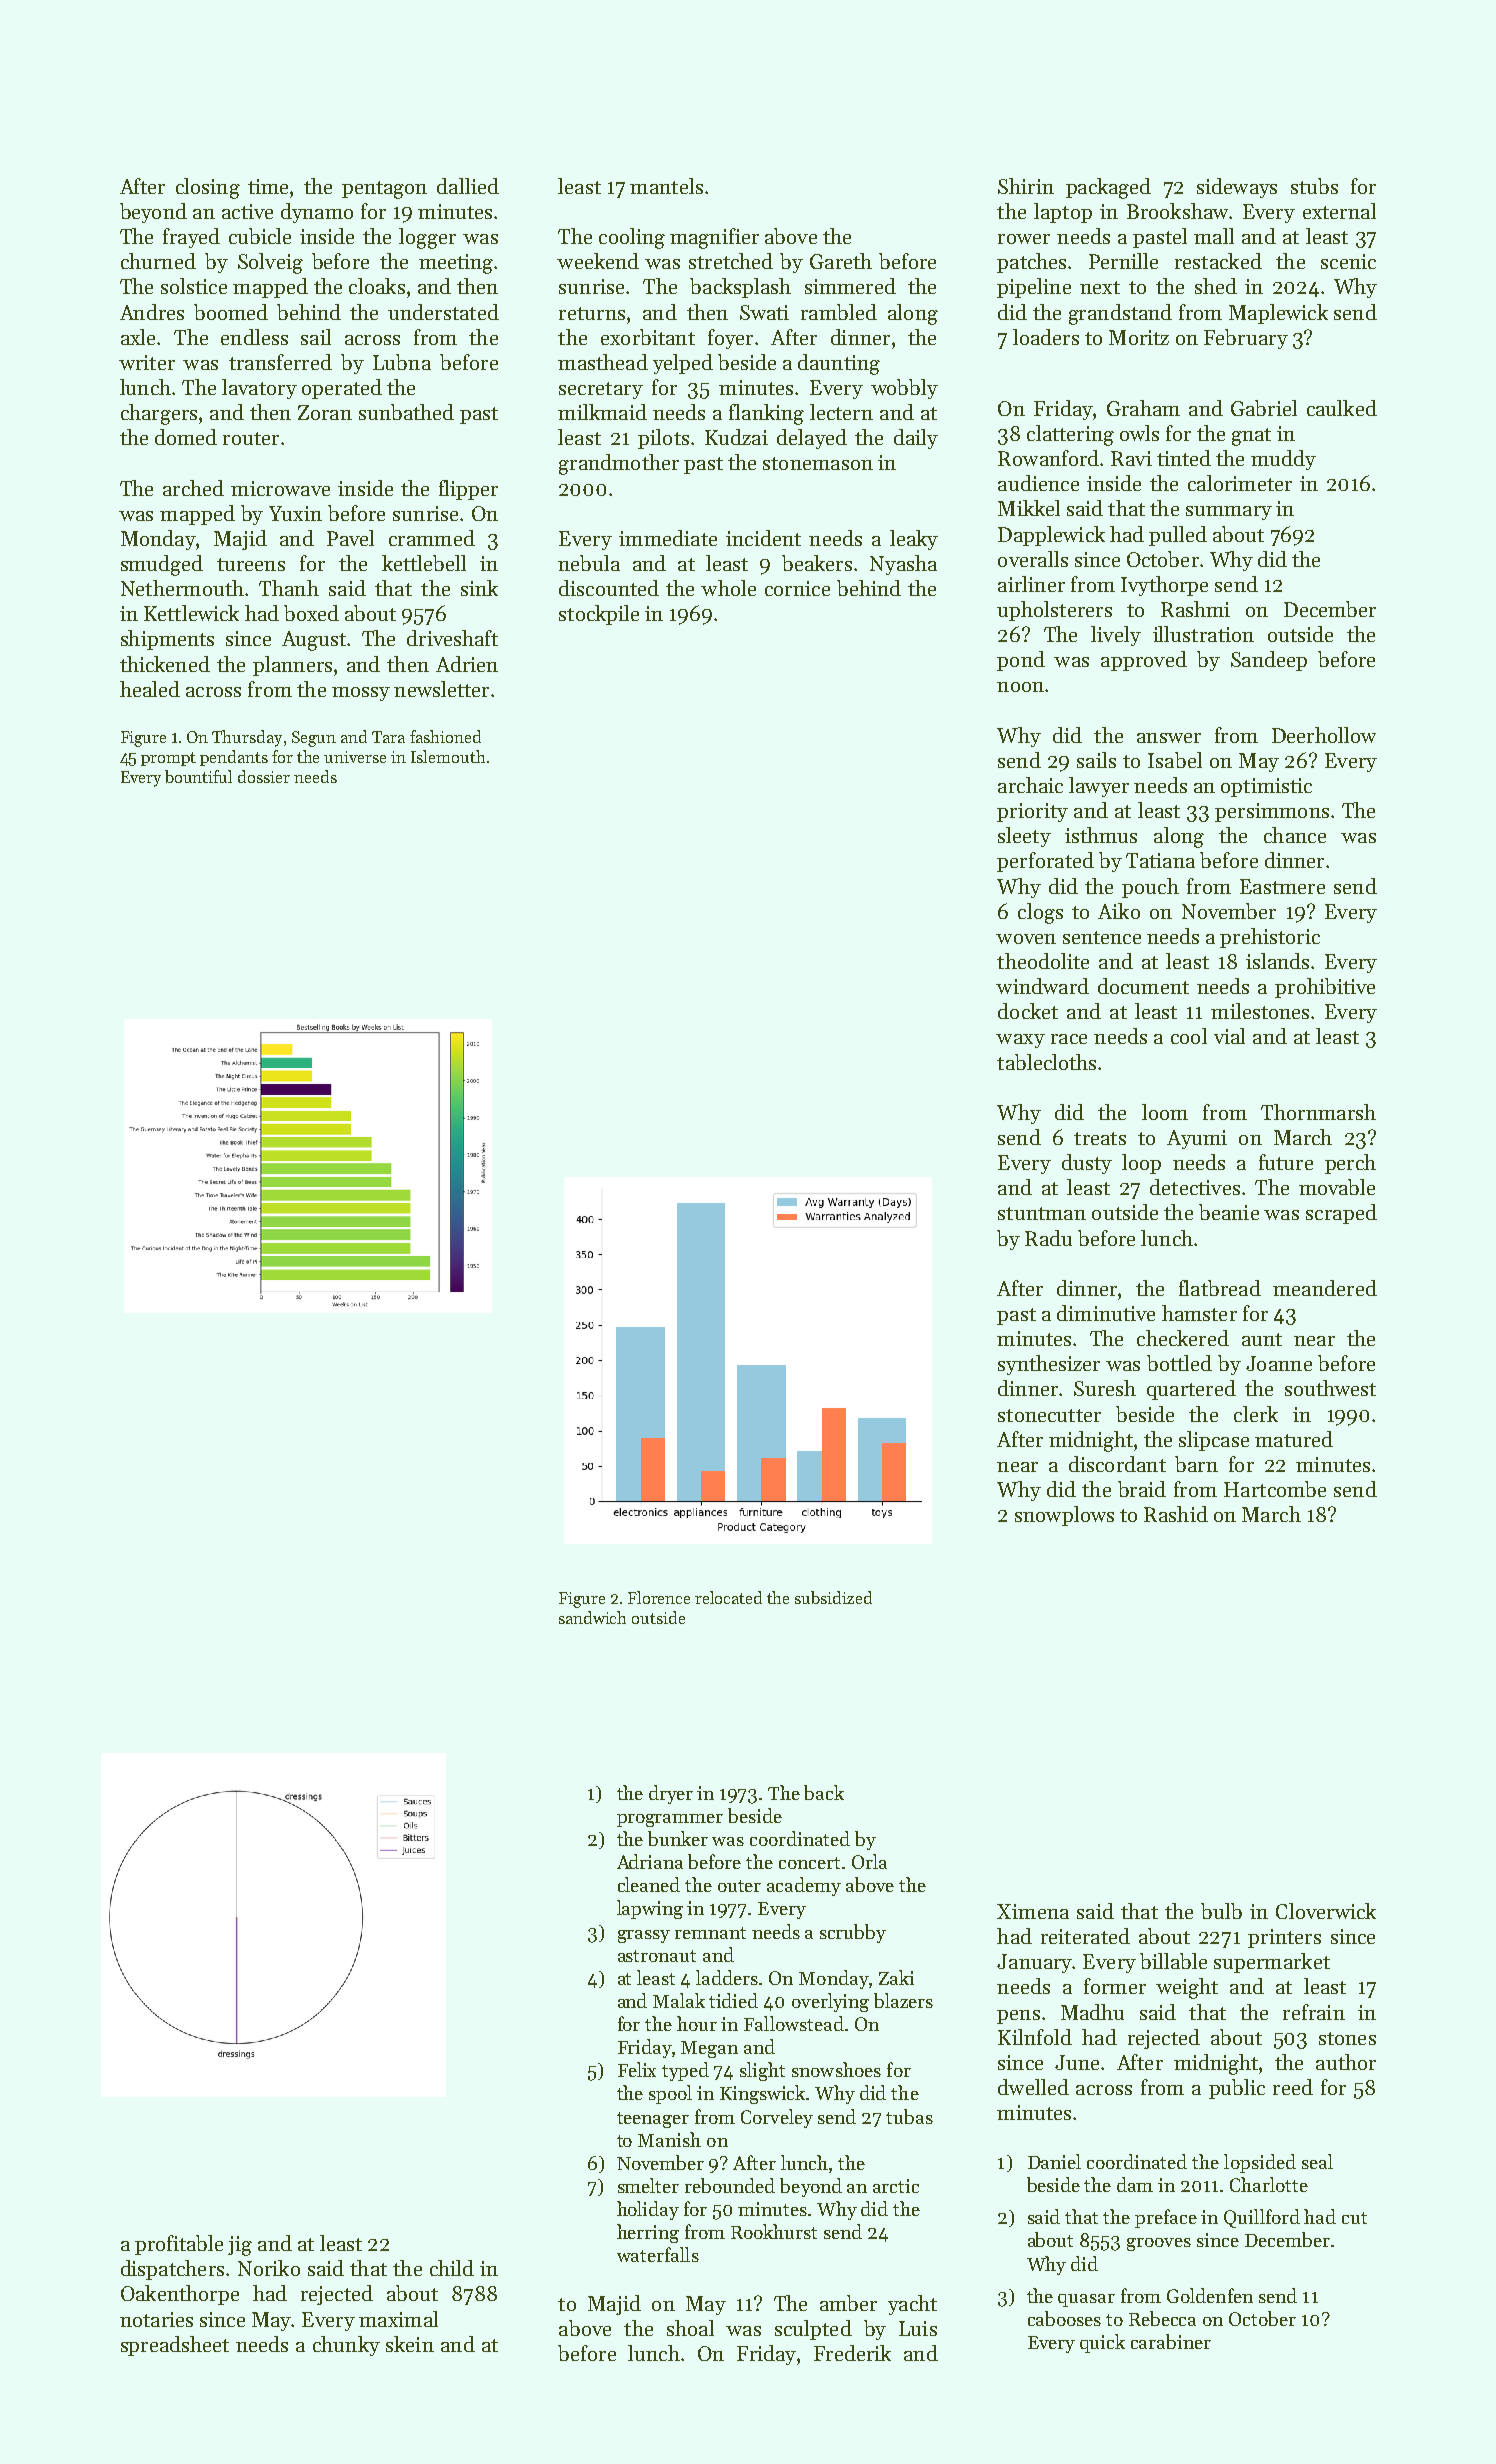 This screenshot has width=1496, height=2464. Describe the element at coordinates (384, 190) in the screenshot. I see `pentagon` at that location.
